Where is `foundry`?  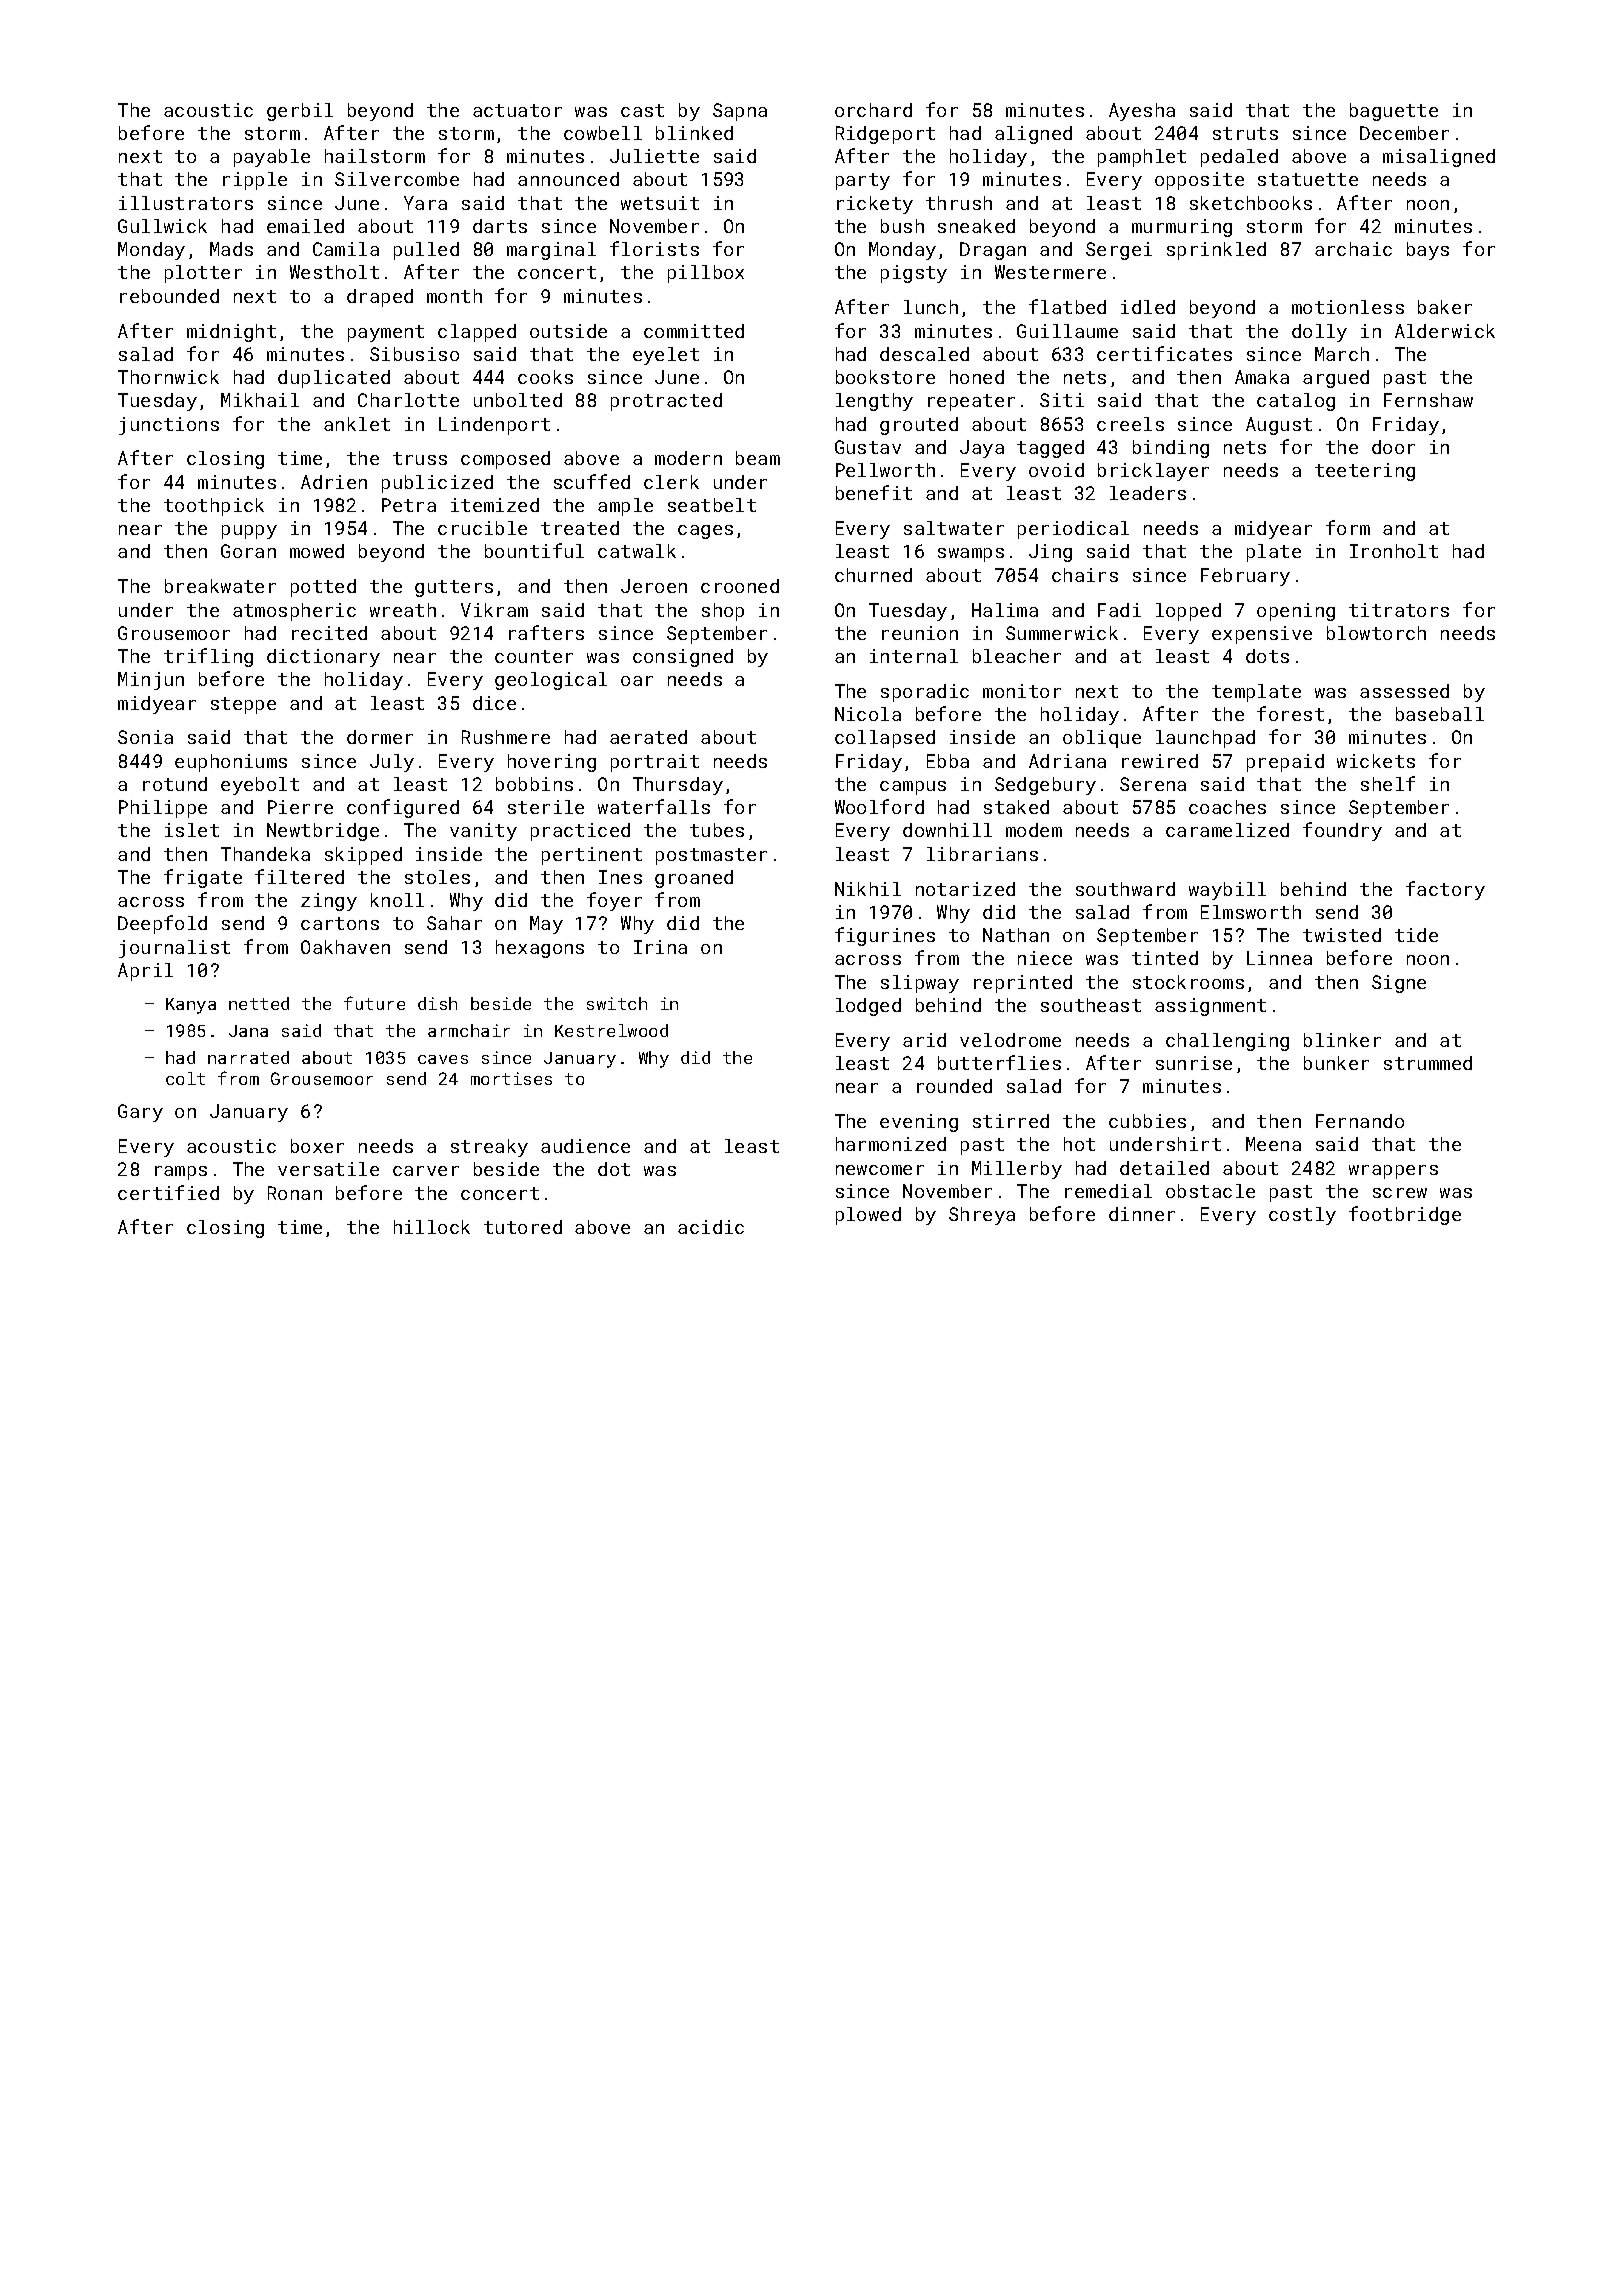
foundry is located at coordinates (1342, 831).
